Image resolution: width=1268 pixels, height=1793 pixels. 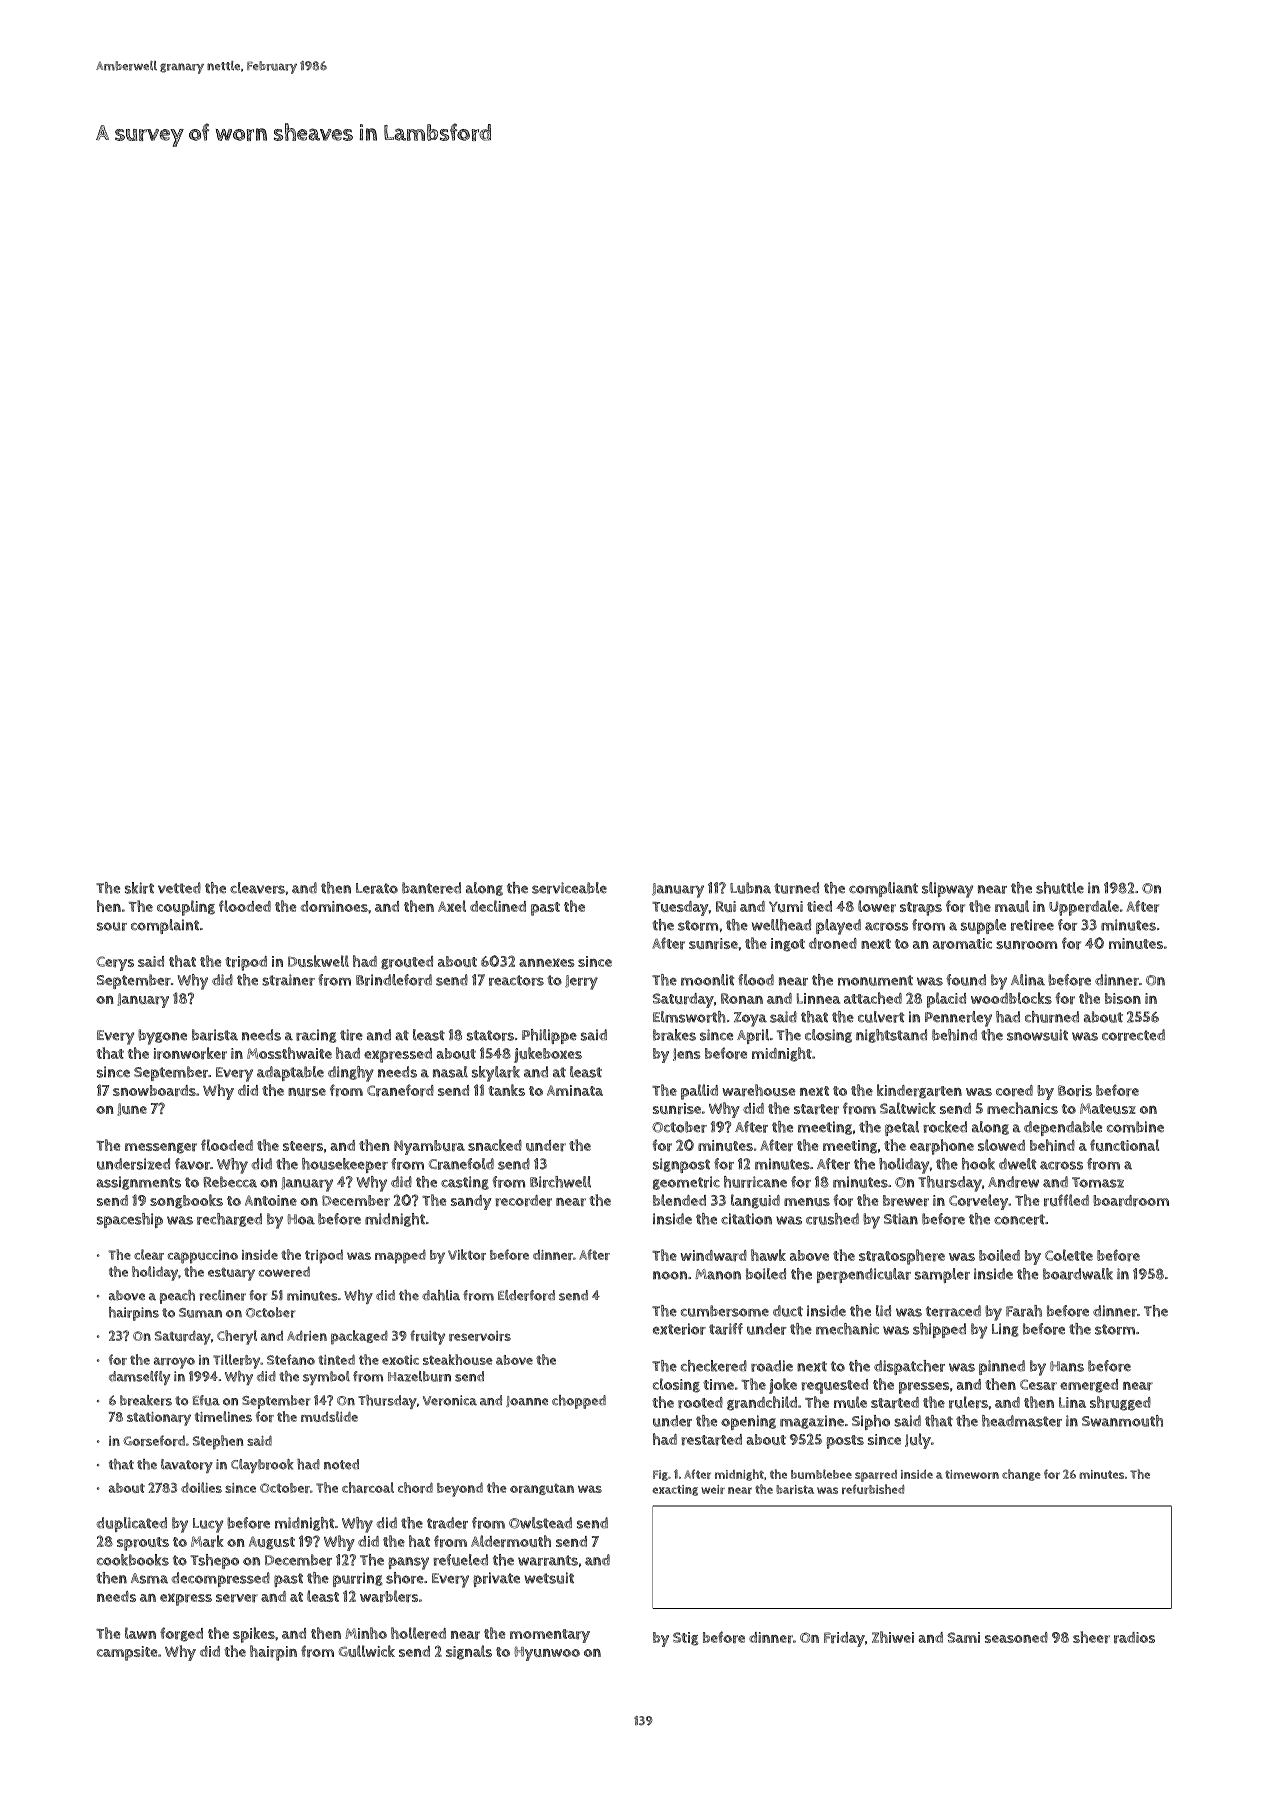 What do you see at coordinates (284, 1271) in the document?
I see `cowered` at bounding box center [284, 1271].
